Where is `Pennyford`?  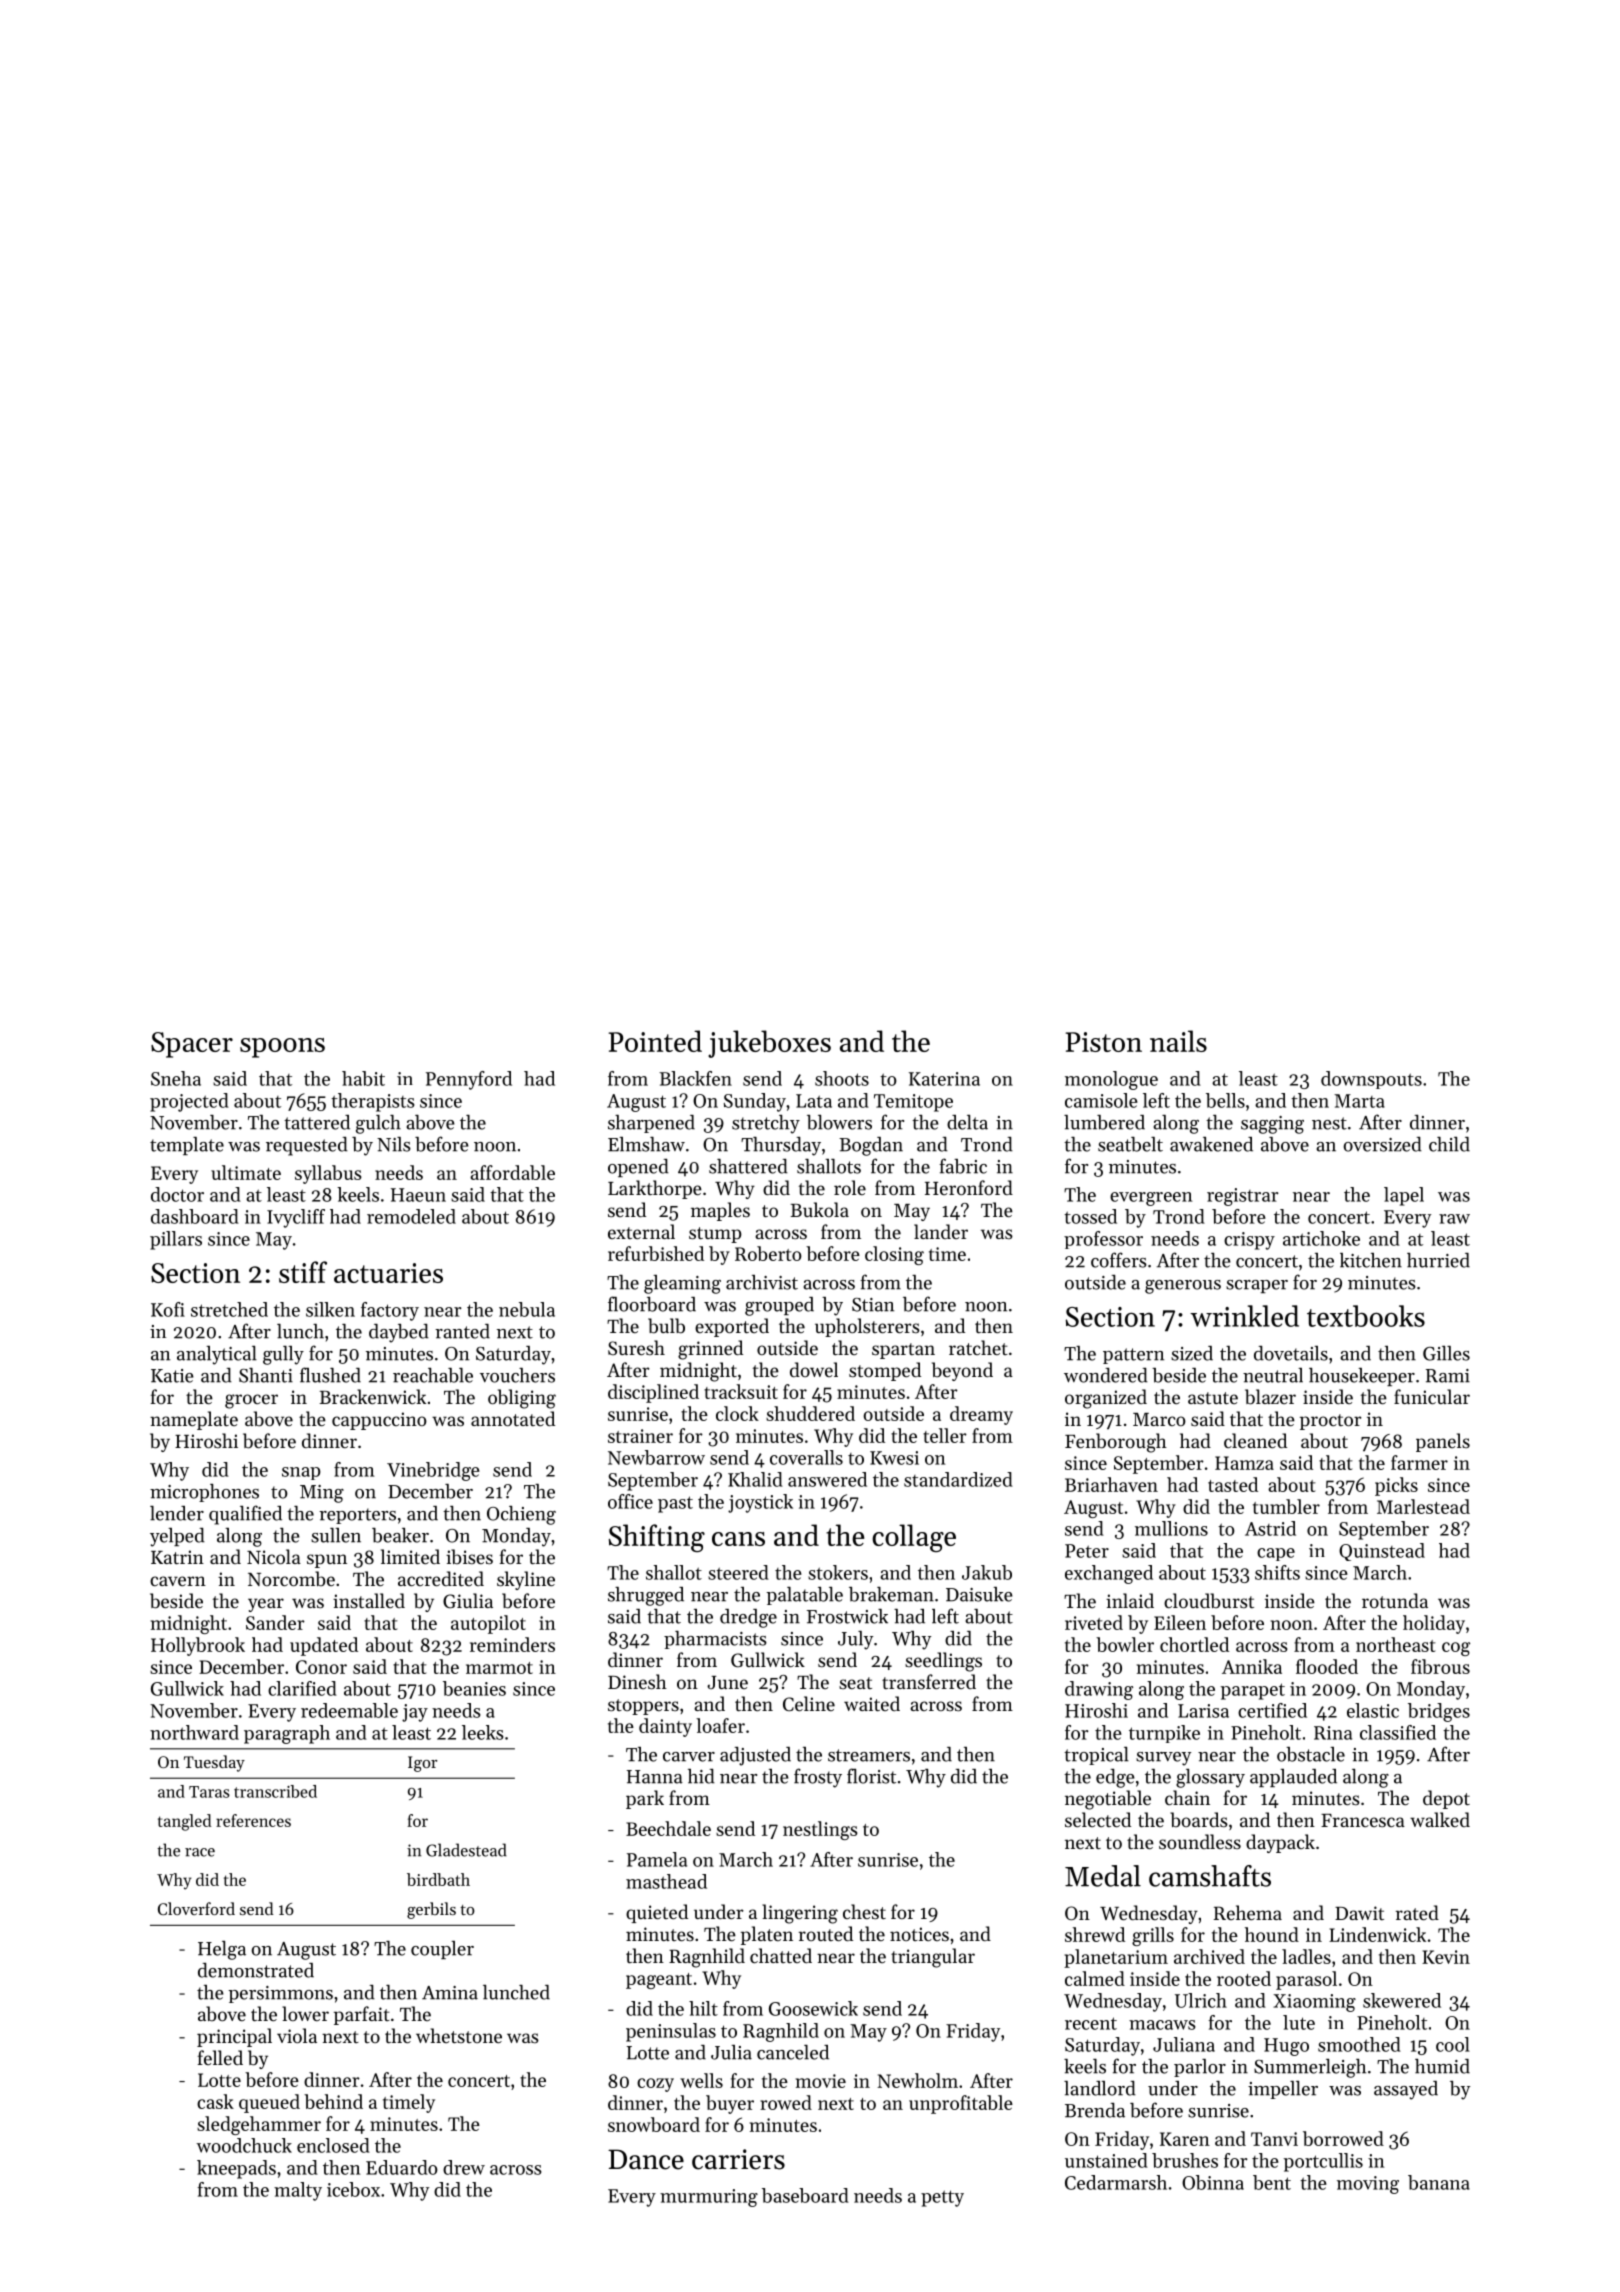 Pennyford is located at coordinates (469, 1080).
